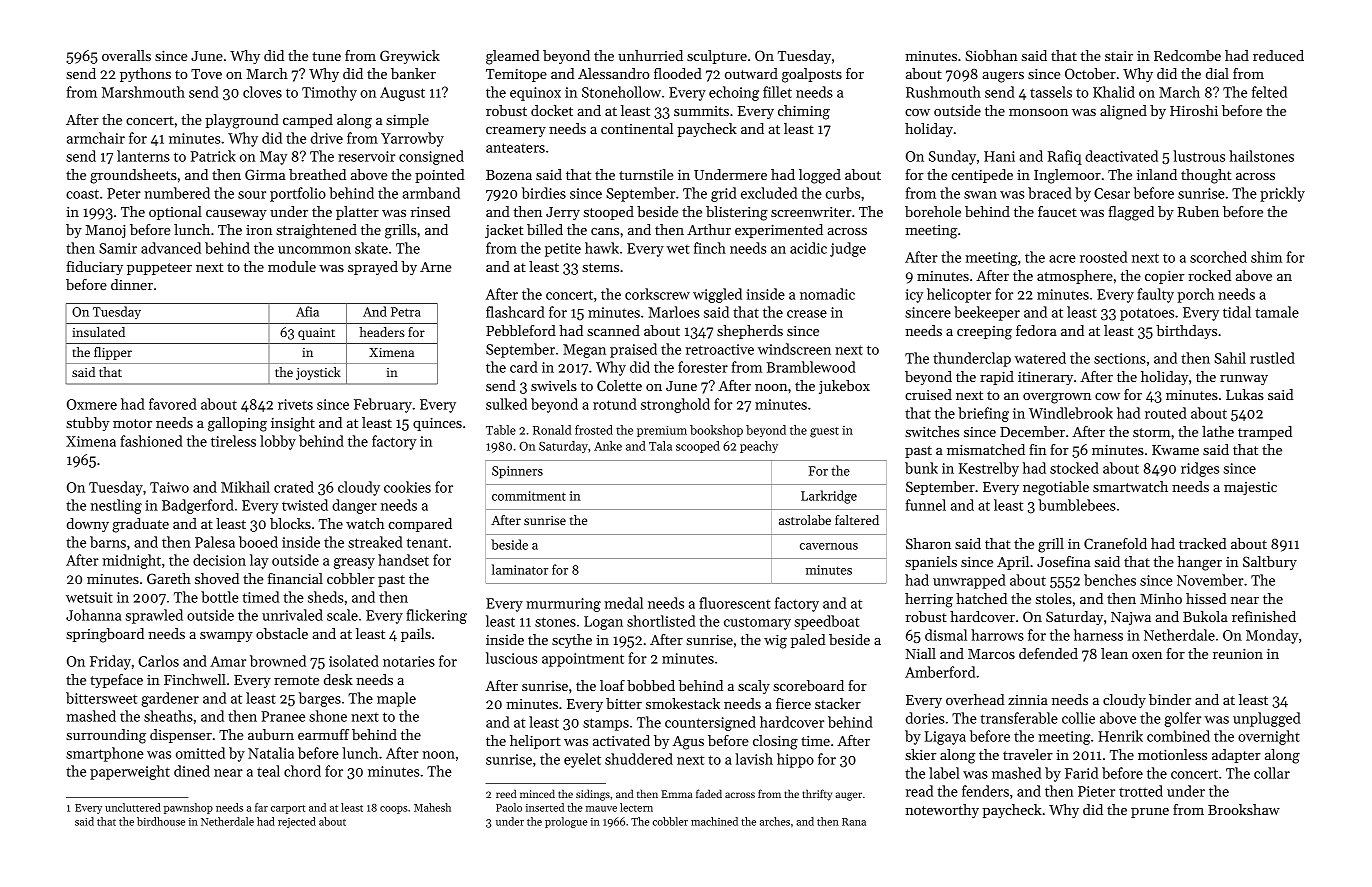 This screenshot has height=887, width=1372. I want to click on luscious, so click(512, 658).
